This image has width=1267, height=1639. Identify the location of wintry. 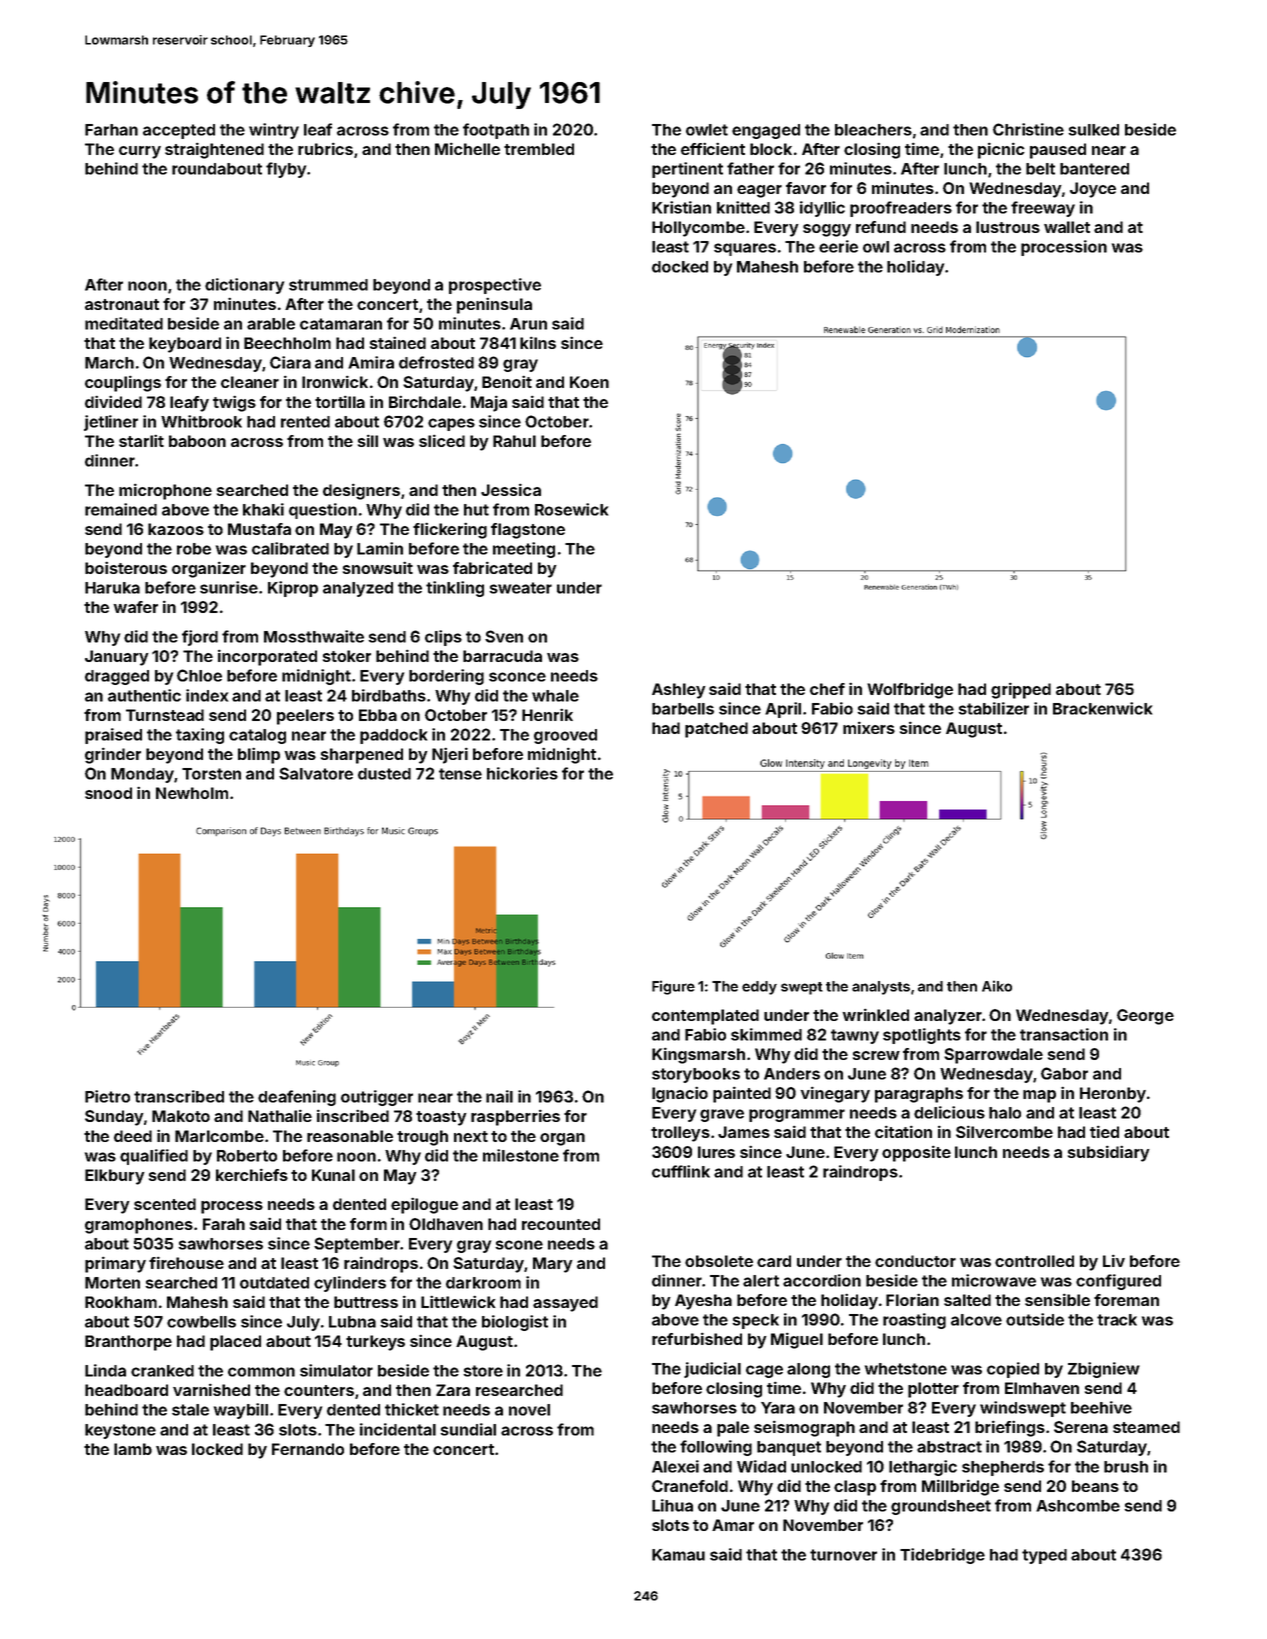
(274, 131).
